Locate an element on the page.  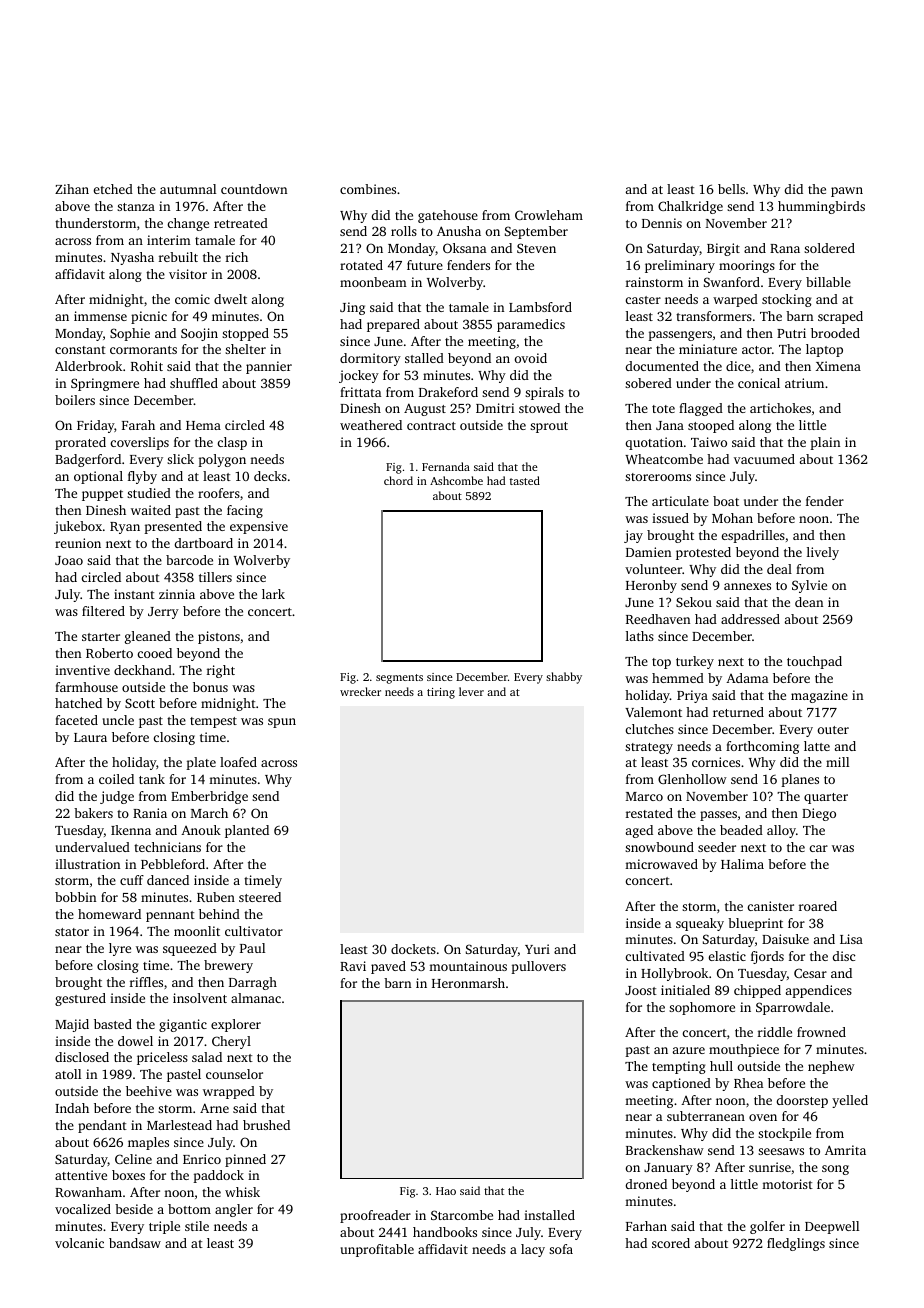
Indah is located at coordinates (72, 1108).
